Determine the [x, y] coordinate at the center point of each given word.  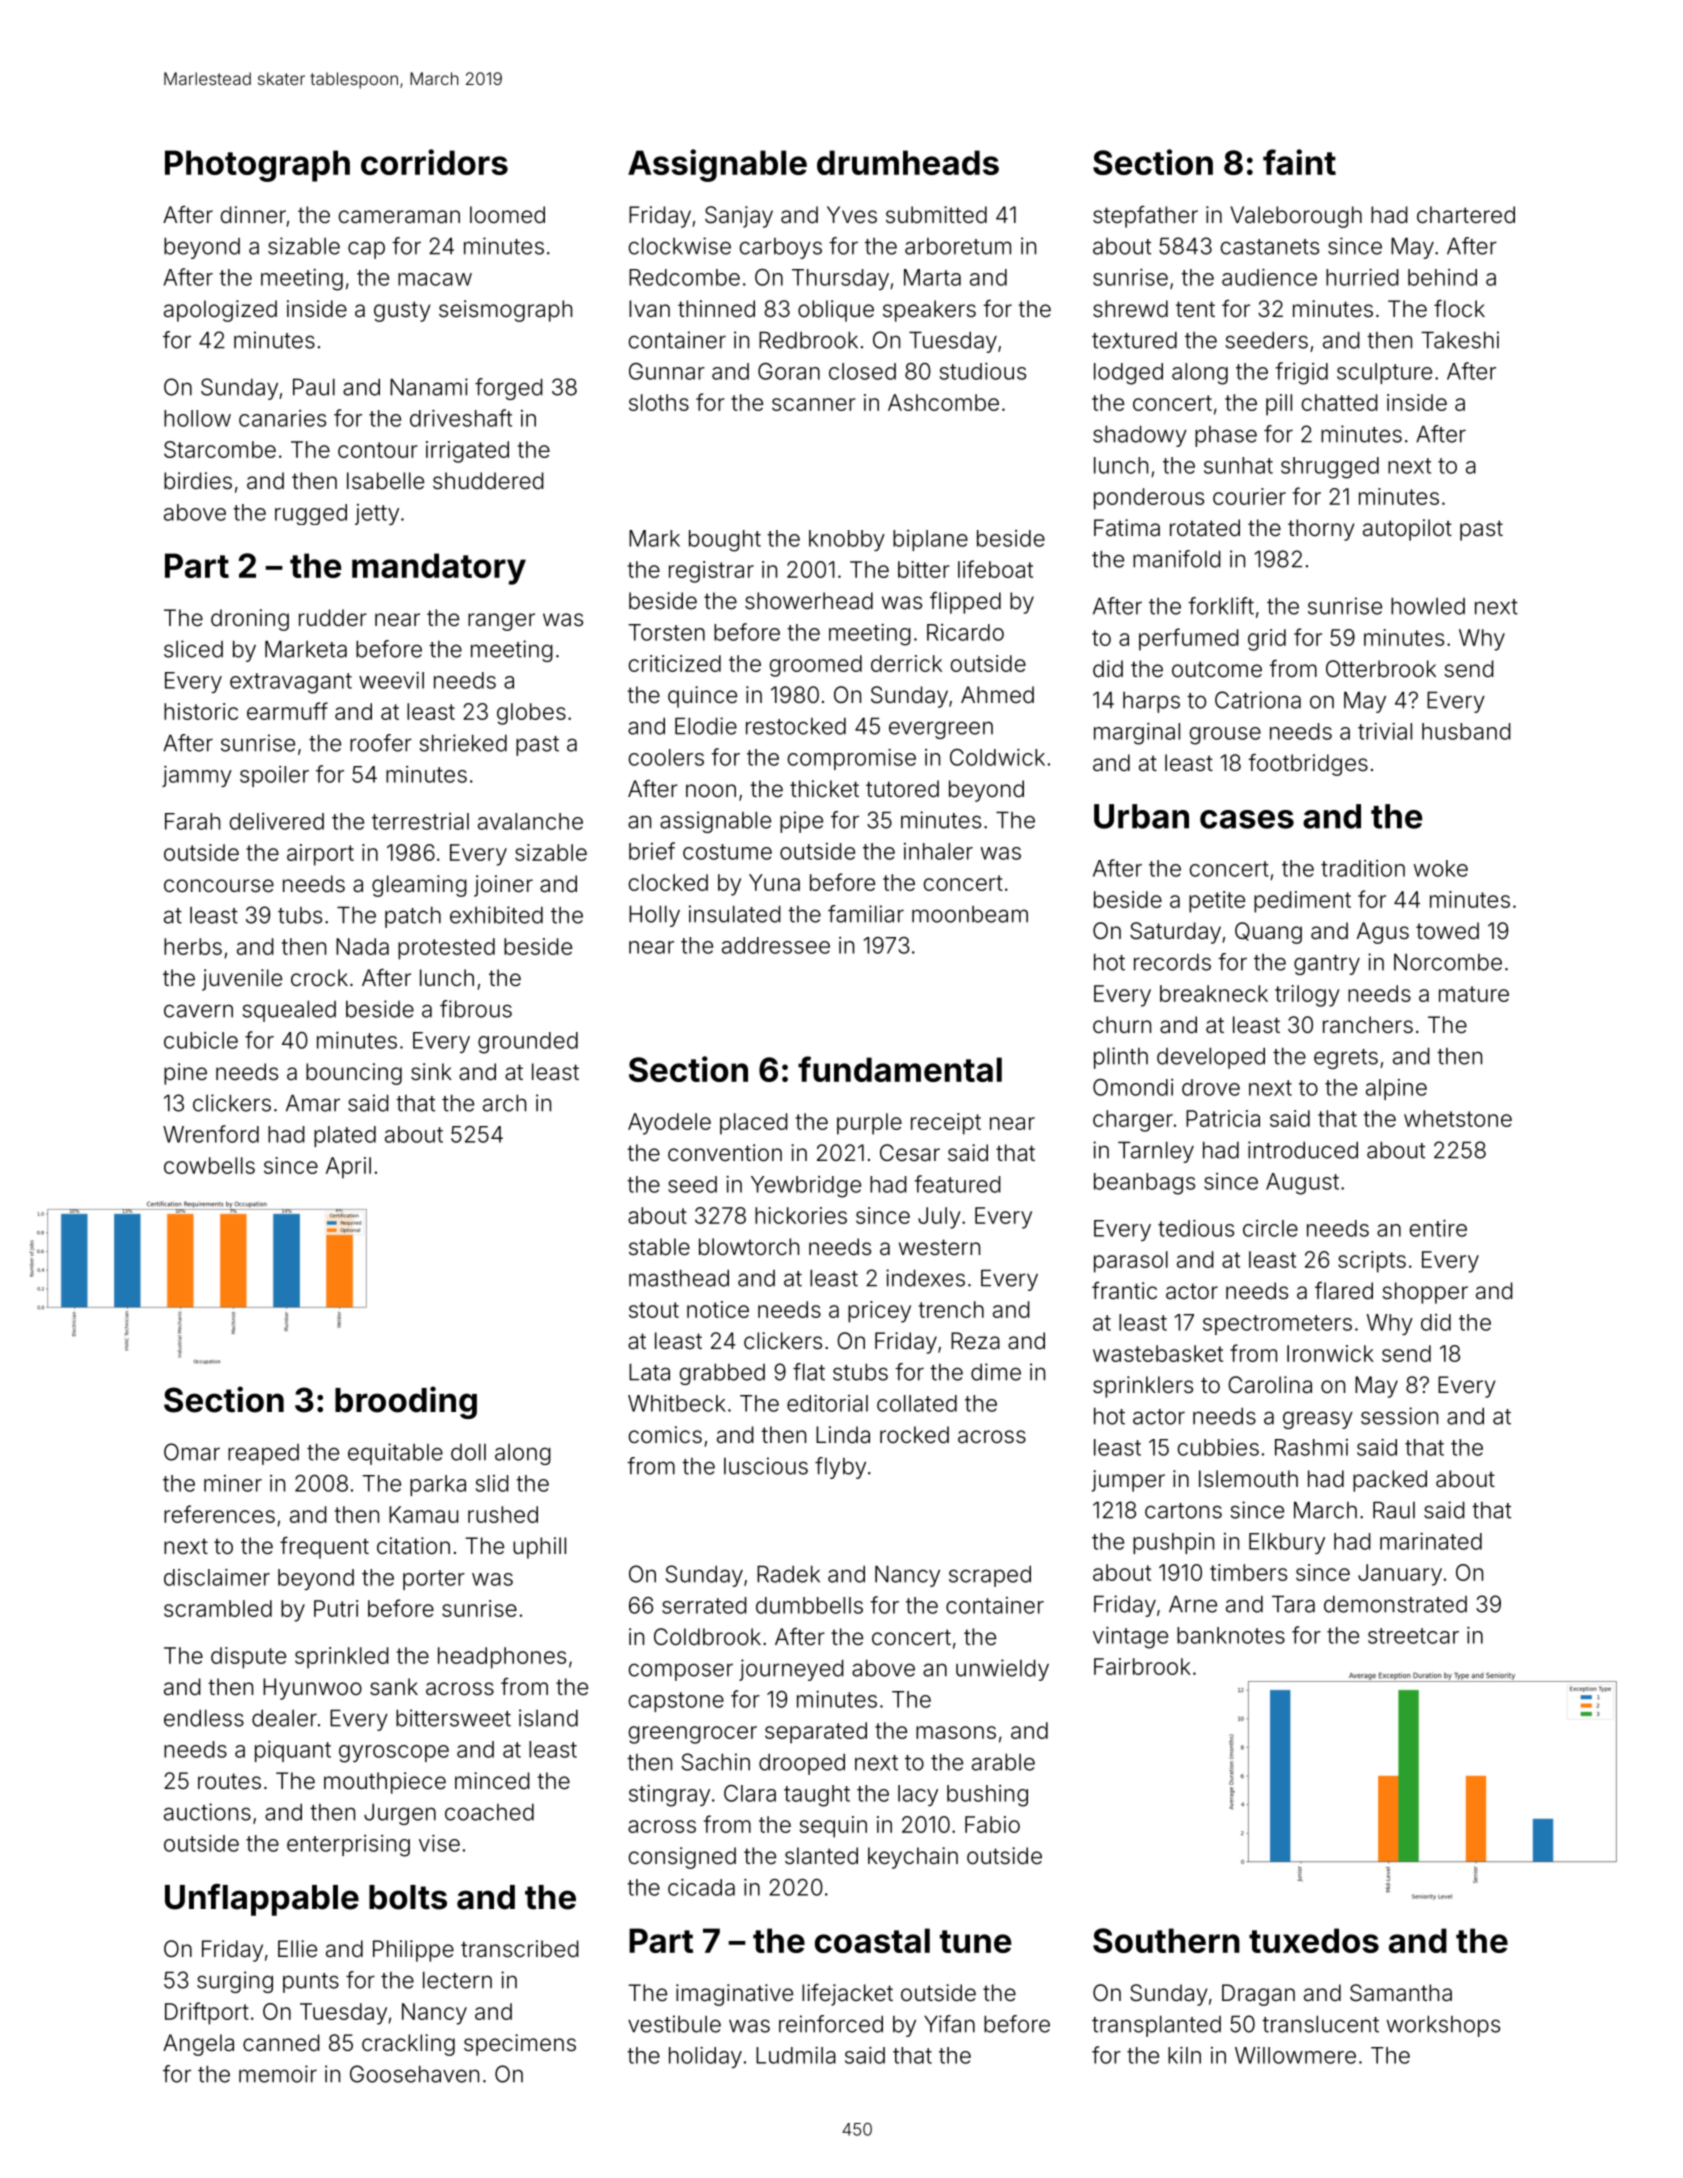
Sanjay [739, 217]
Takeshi [1460, 340]
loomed [507, 215]
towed [1447, 931]
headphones [502, 1658]
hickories [801, 1215]
